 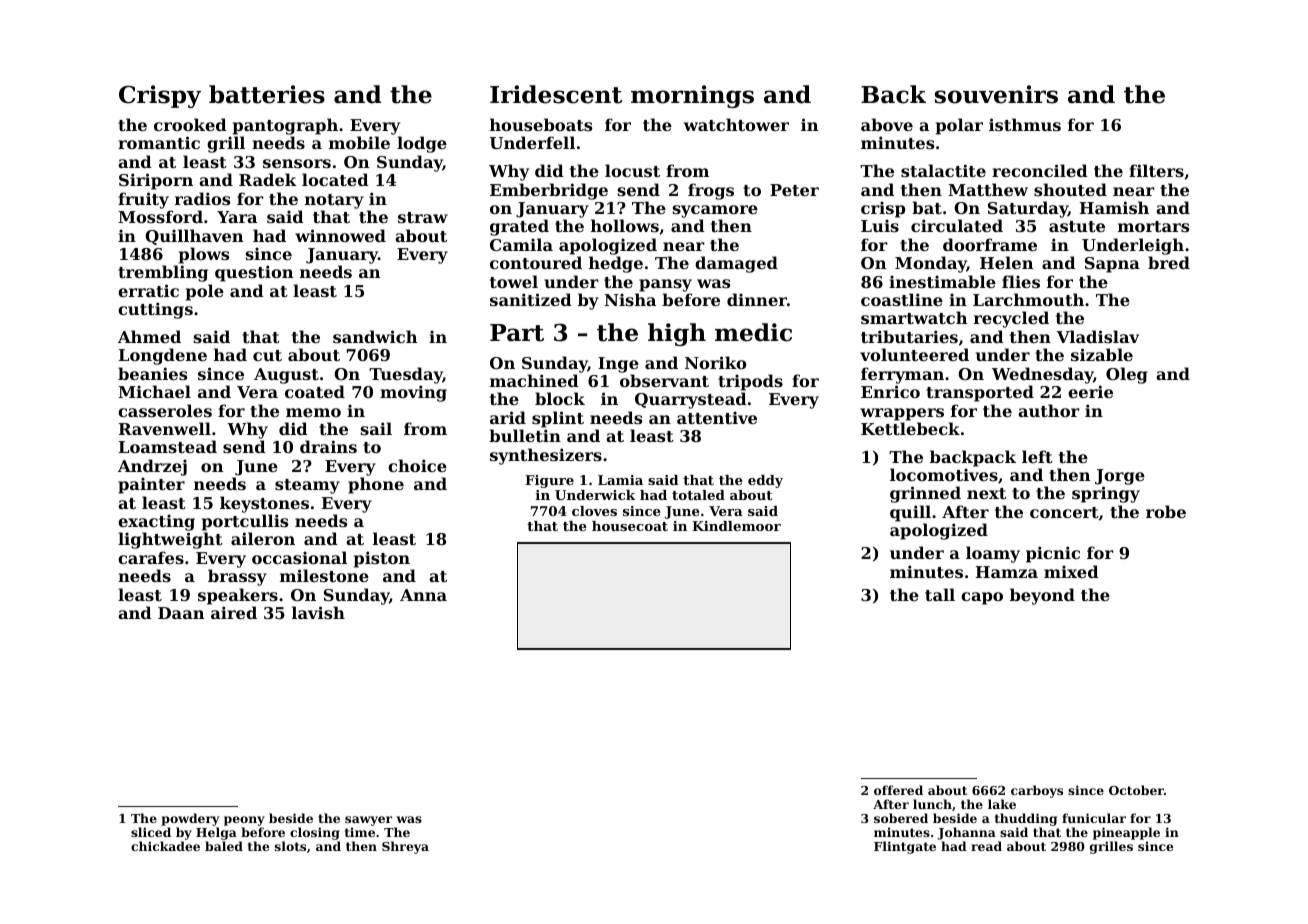 I want to click on lavish, so click(x=318, y=612).
